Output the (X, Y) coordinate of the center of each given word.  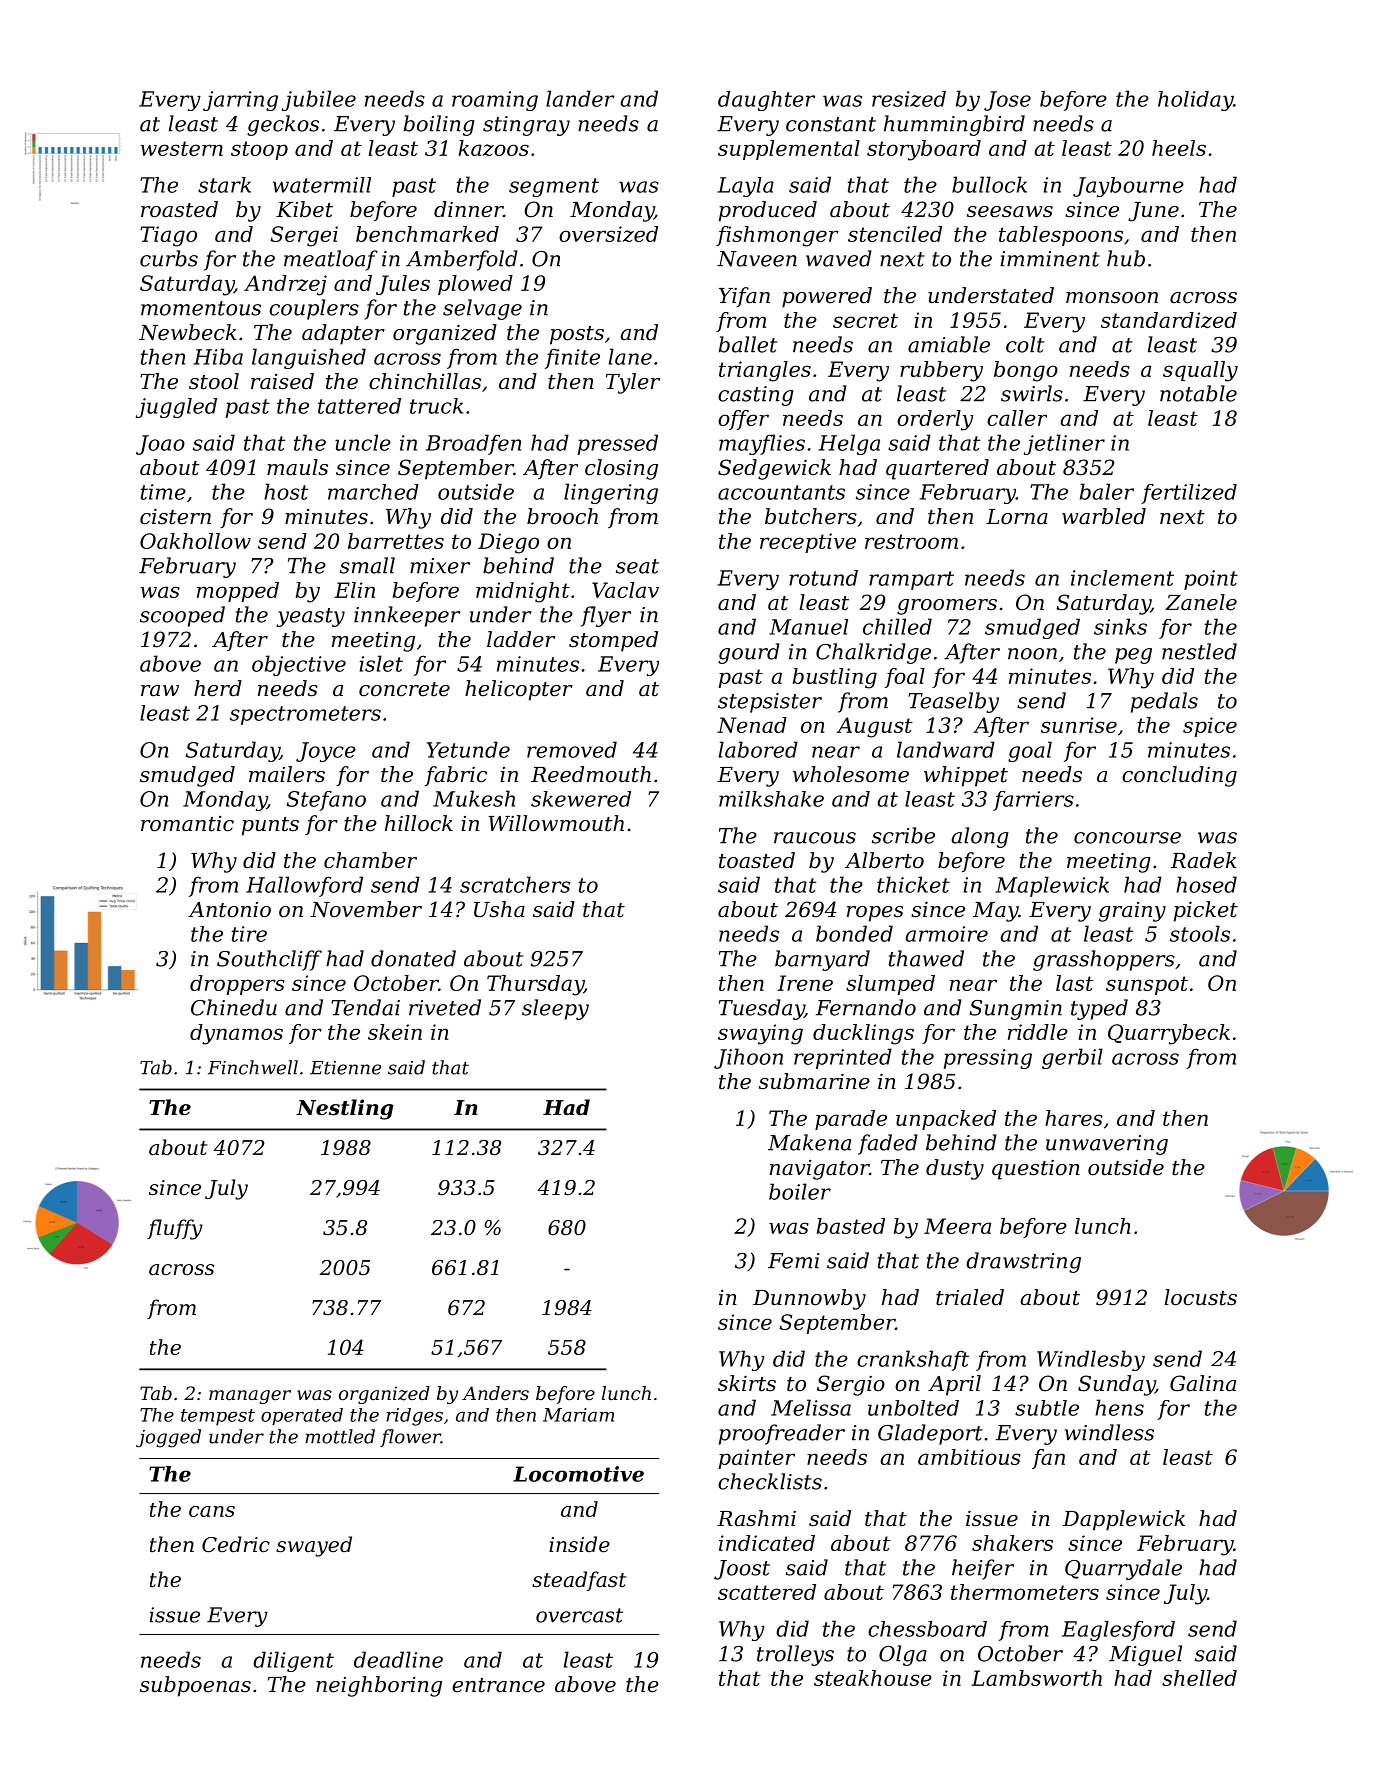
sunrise (1079, 725)
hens (1119, 1407)
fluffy (175, 1229)
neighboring (379, 1686)
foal (905, 678)
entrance (498, 1685)
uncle (363, 442)
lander (580, 98)
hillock (419, 823)
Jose (1007, 101)
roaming (495, 101)
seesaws (1010, 212)
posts (577, 335)
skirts (747, 1383)
